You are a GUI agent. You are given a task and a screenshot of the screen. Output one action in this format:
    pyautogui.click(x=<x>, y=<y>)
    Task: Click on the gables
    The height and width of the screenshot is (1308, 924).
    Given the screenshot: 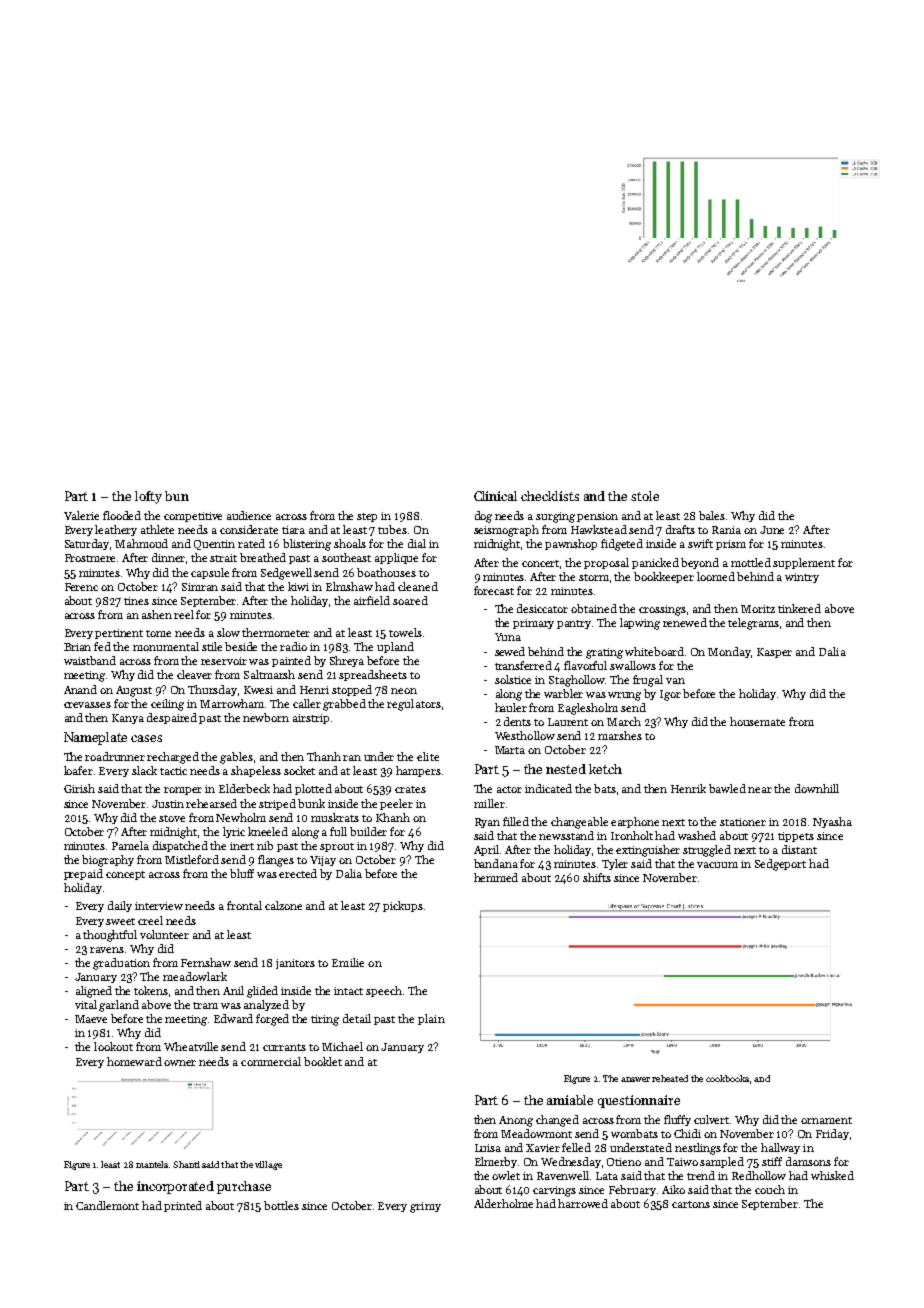 What is the action you would take?
    pyautogui.click(x=236, y=758)
